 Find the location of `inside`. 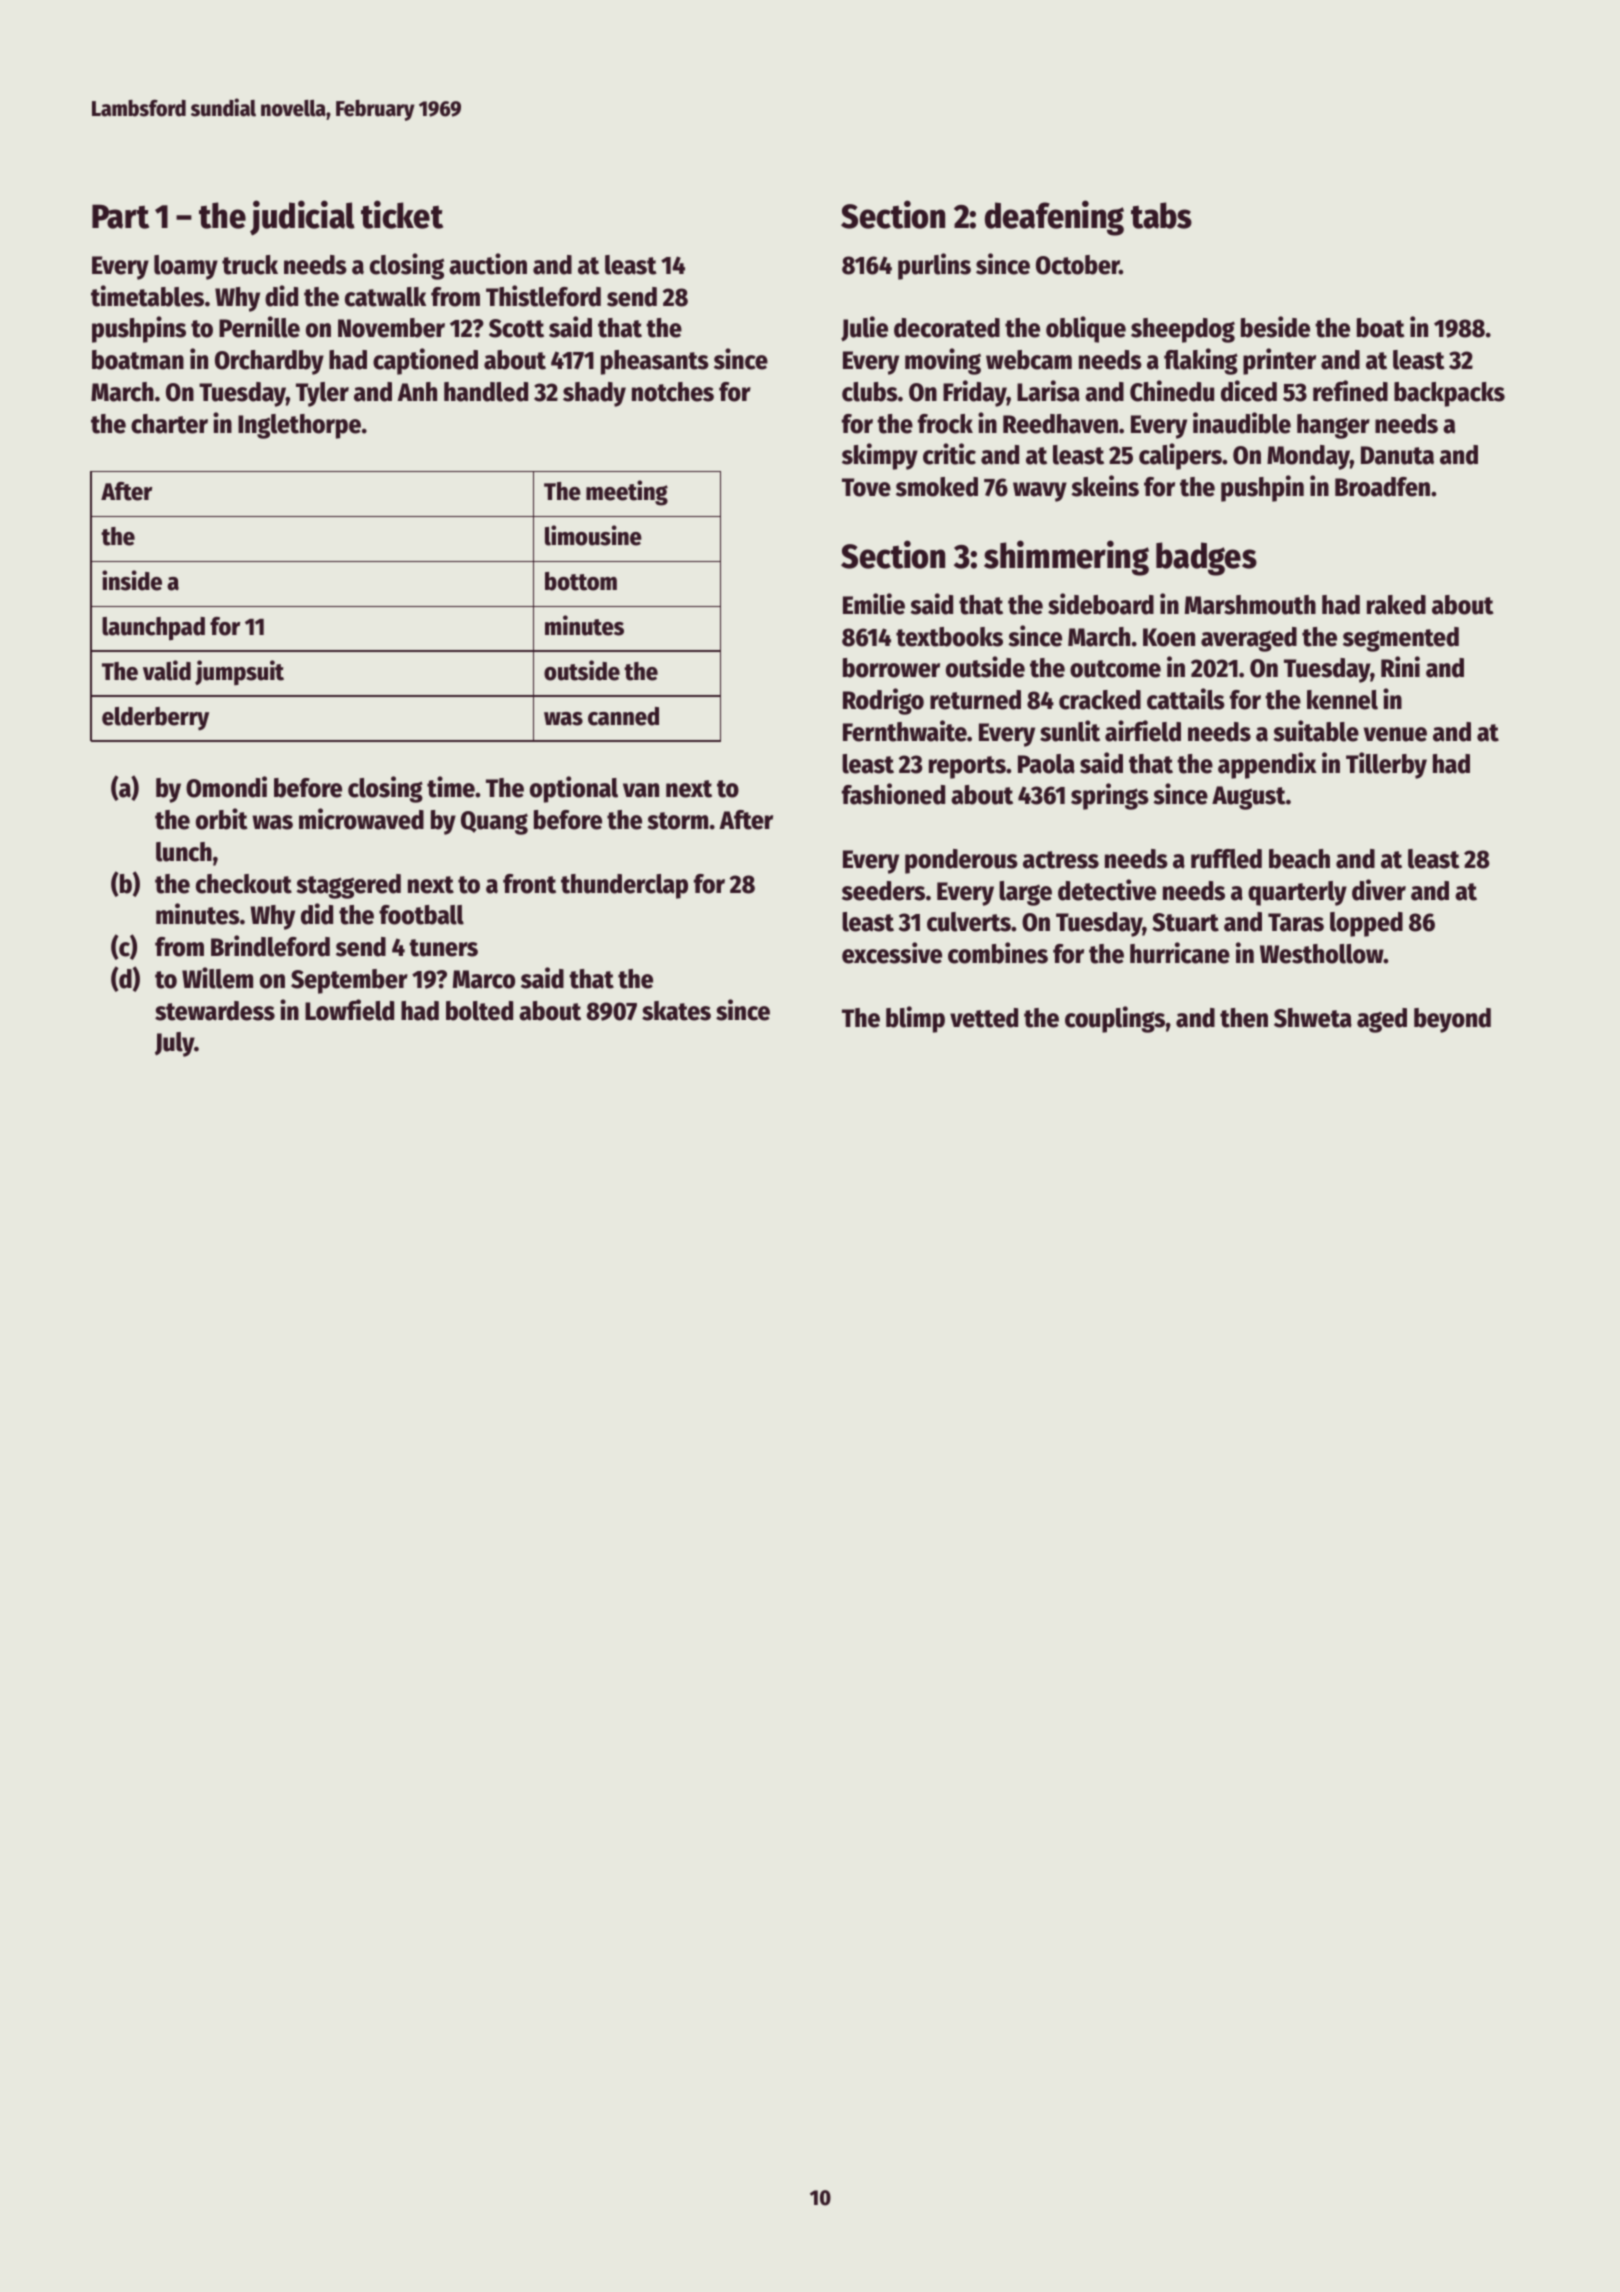

inside is located at coordinates (132, 580).
